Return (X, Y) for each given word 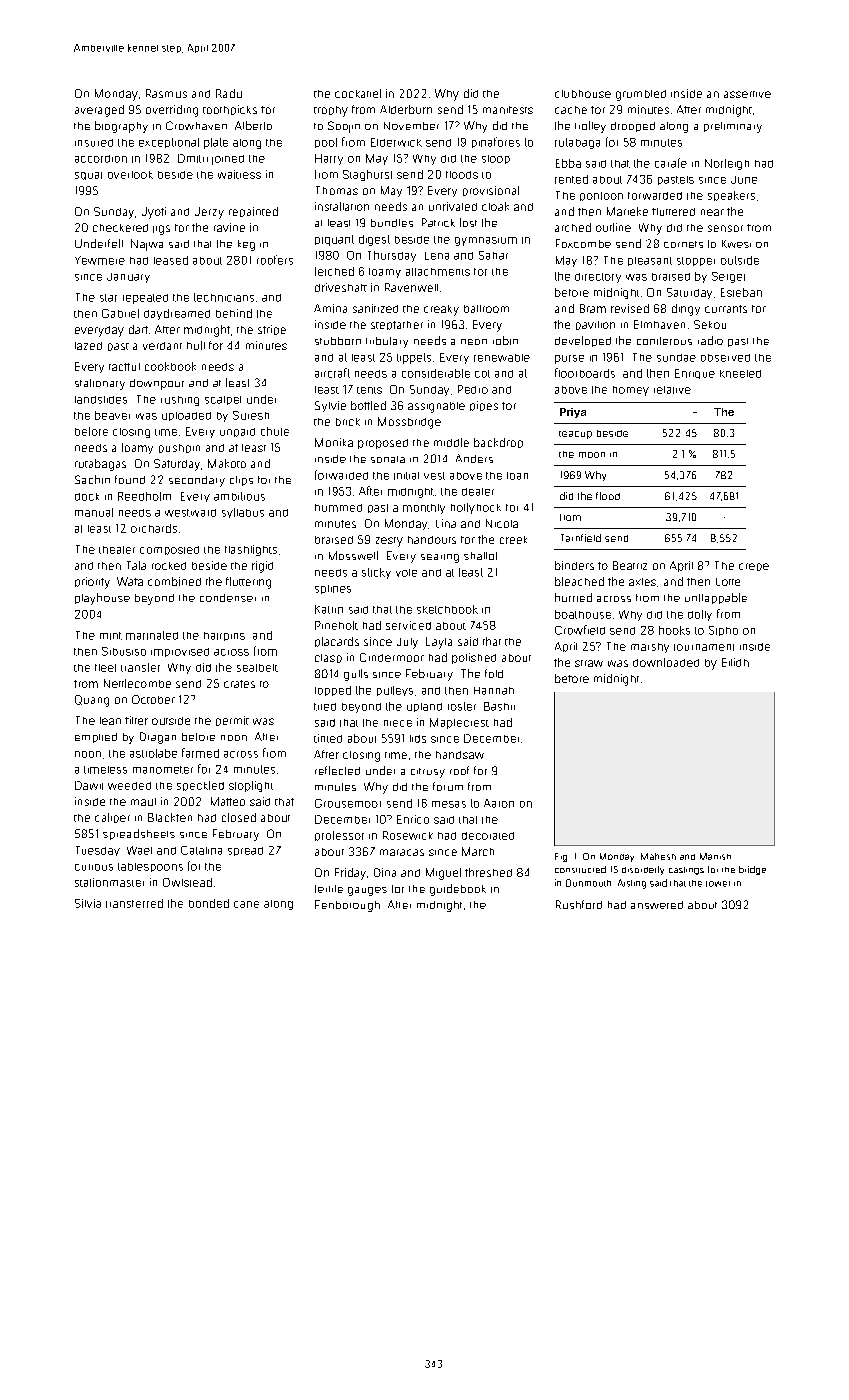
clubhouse (583, 94)
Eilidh (735, 662)
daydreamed (177, 314)
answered (657, 905)
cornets (683, 244)
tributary (387, 342)
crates (239, 684)
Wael (139, 850)
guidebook (458, 890)
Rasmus (166, 93)
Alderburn (406, 109)
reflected (337, 770)
